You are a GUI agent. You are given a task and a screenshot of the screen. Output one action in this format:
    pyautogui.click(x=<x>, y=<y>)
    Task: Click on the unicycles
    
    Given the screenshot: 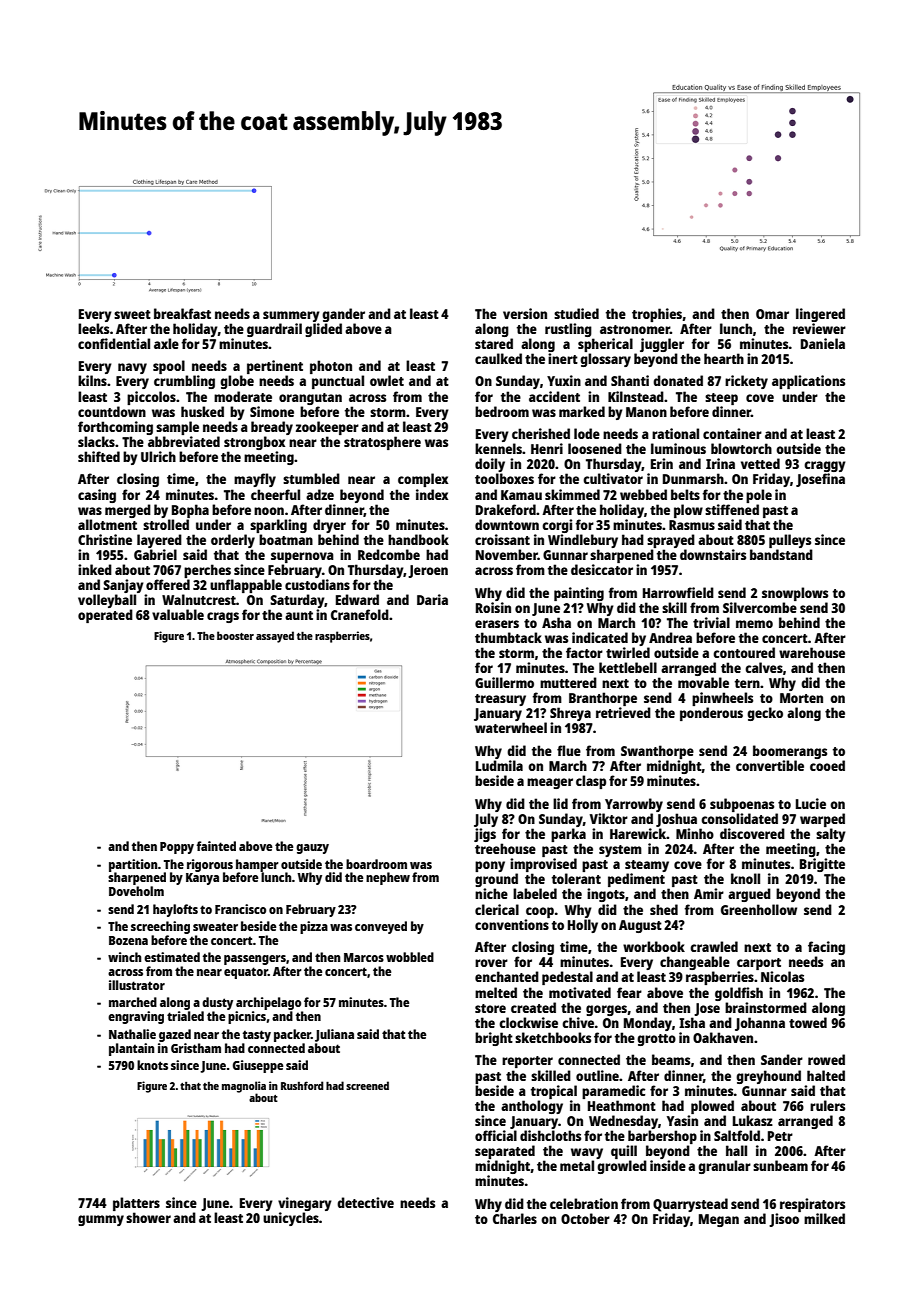 What is the action you would take?
    pyautogui.click(x=291, y=1219)
